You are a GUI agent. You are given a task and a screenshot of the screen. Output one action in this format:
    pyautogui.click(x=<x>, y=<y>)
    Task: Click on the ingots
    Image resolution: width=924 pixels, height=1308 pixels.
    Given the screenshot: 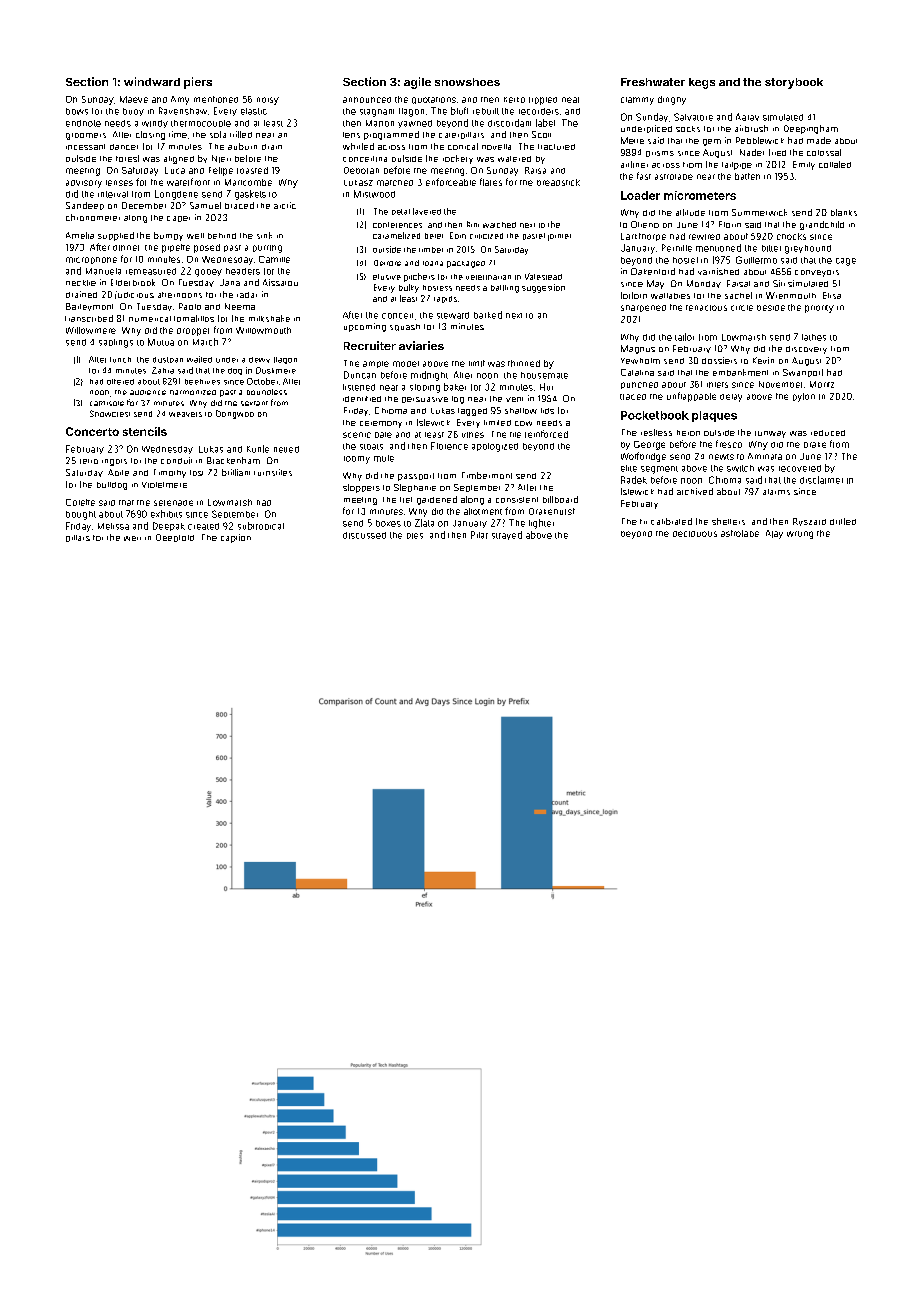 What is the action you would take?
    pyautogui.click(x=114, y=462)
